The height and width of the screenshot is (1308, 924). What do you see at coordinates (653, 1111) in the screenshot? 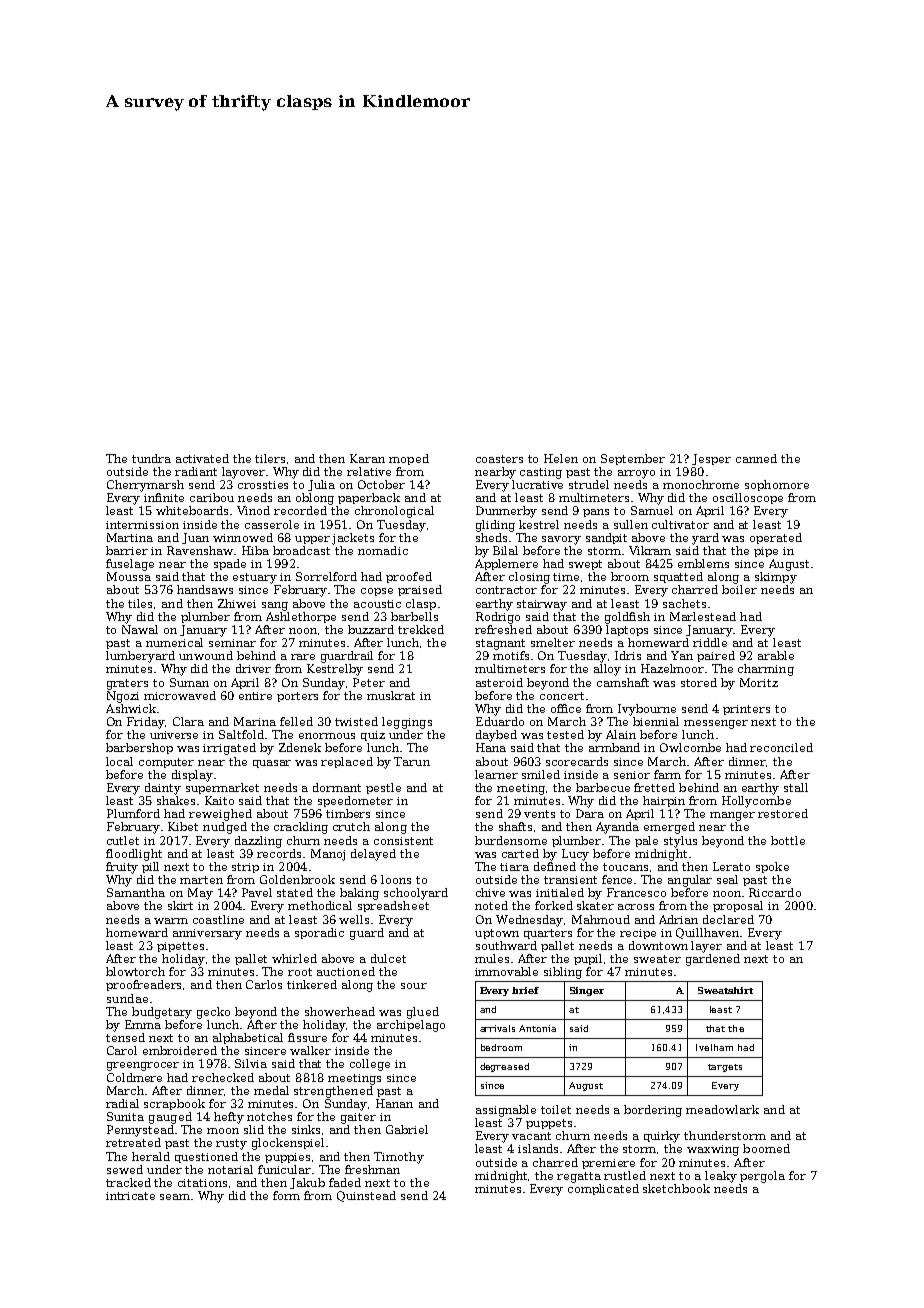
I see `bordering` at bounding box center [653, 1111].
